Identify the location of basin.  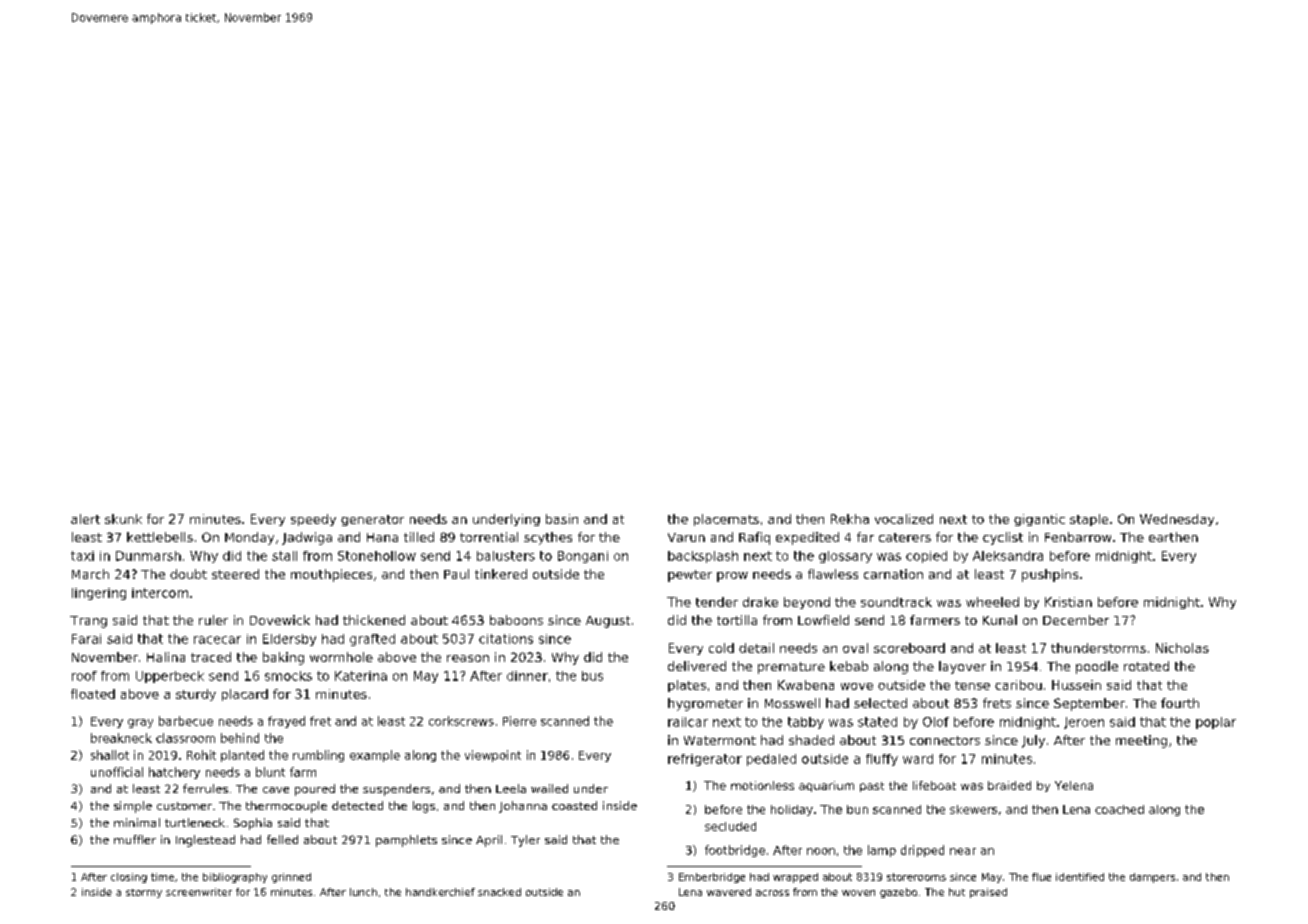
(562, 519).
